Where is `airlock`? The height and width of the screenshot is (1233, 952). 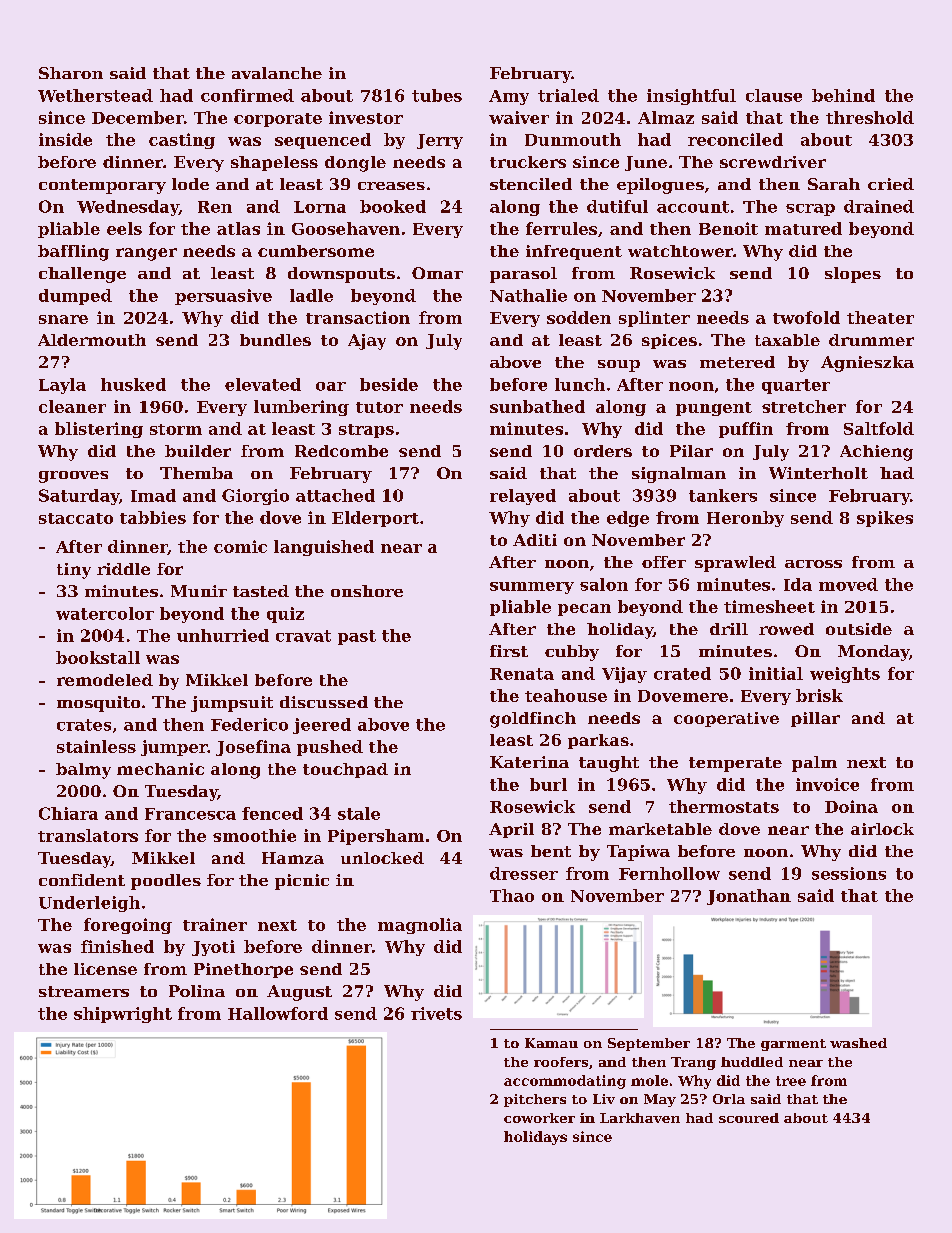
airlock is located at coordinates (882, 829).
